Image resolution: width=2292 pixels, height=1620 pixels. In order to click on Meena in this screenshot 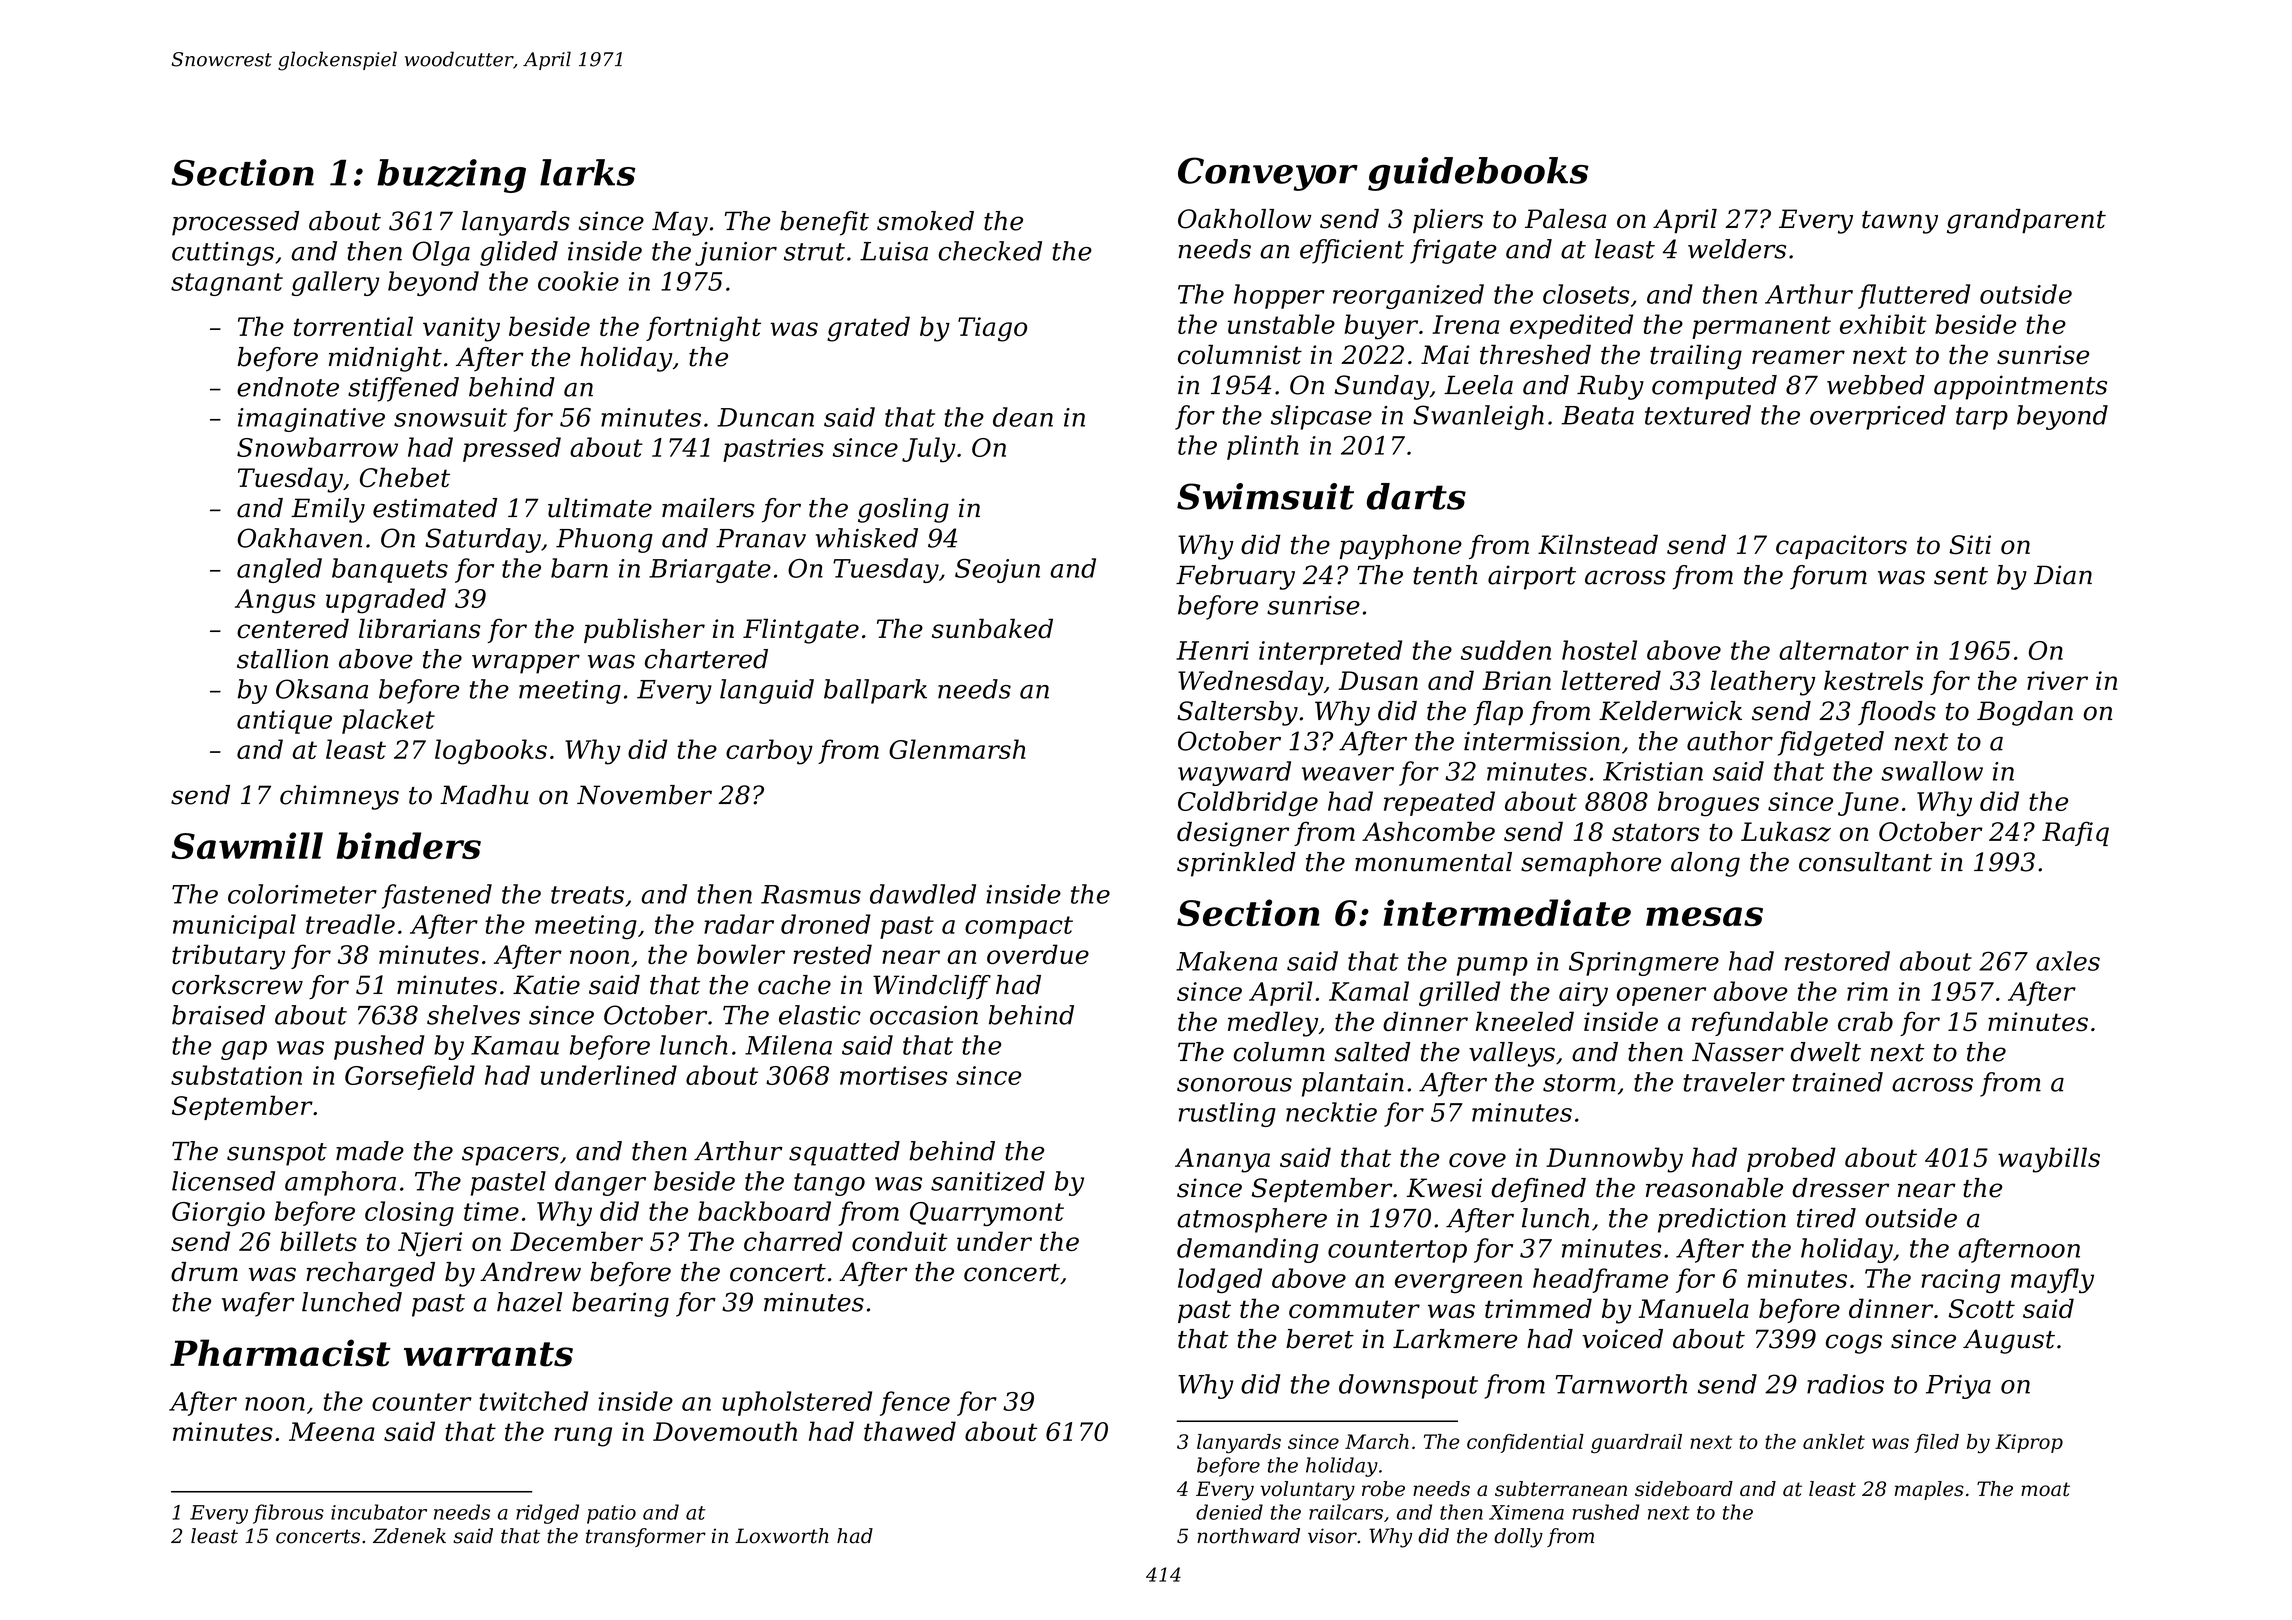, I will do `click(332, 1431)`.
